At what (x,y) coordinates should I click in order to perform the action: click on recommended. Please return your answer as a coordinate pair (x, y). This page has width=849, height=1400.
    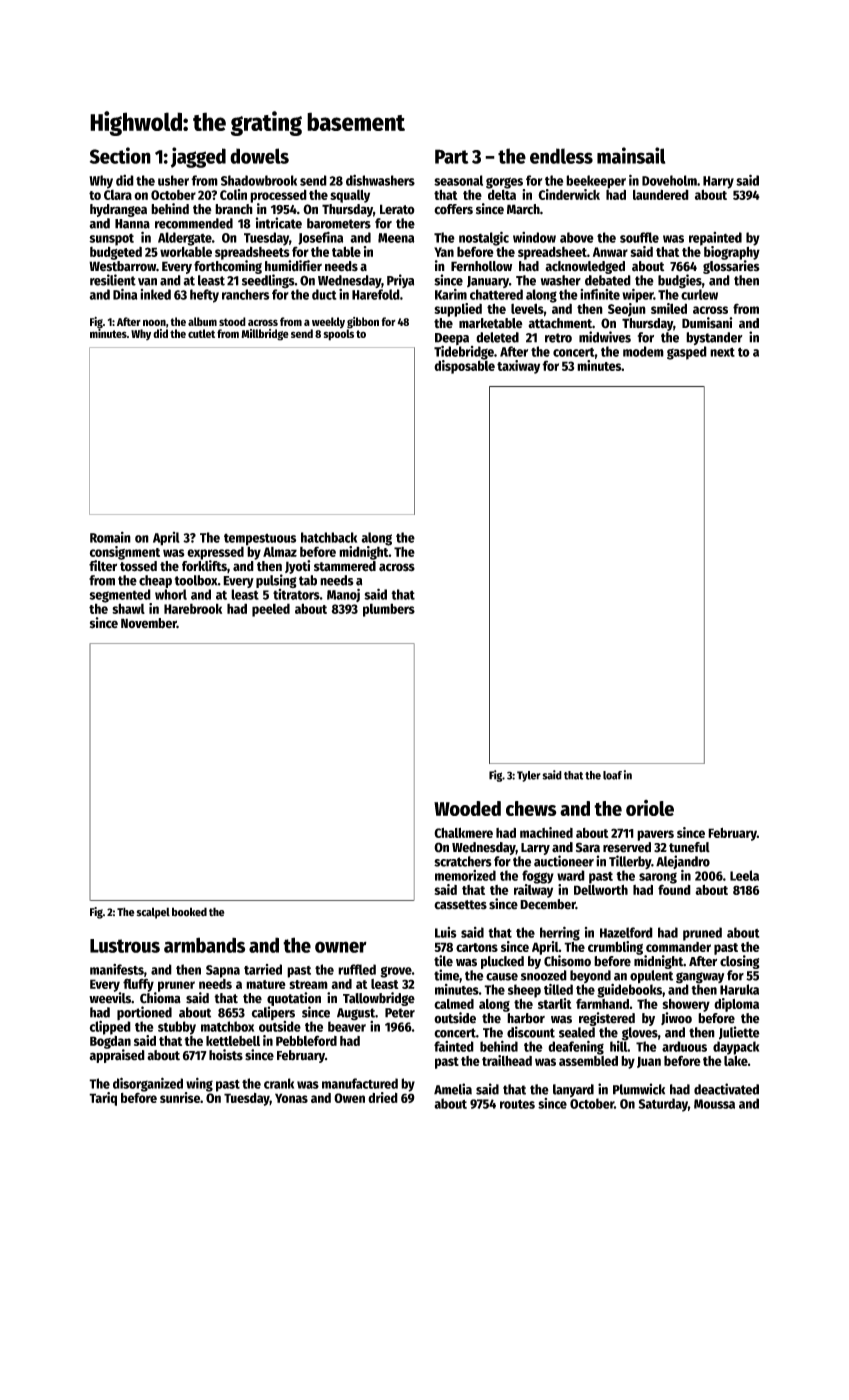
    Looking at the image, I should click on (194, 223).
